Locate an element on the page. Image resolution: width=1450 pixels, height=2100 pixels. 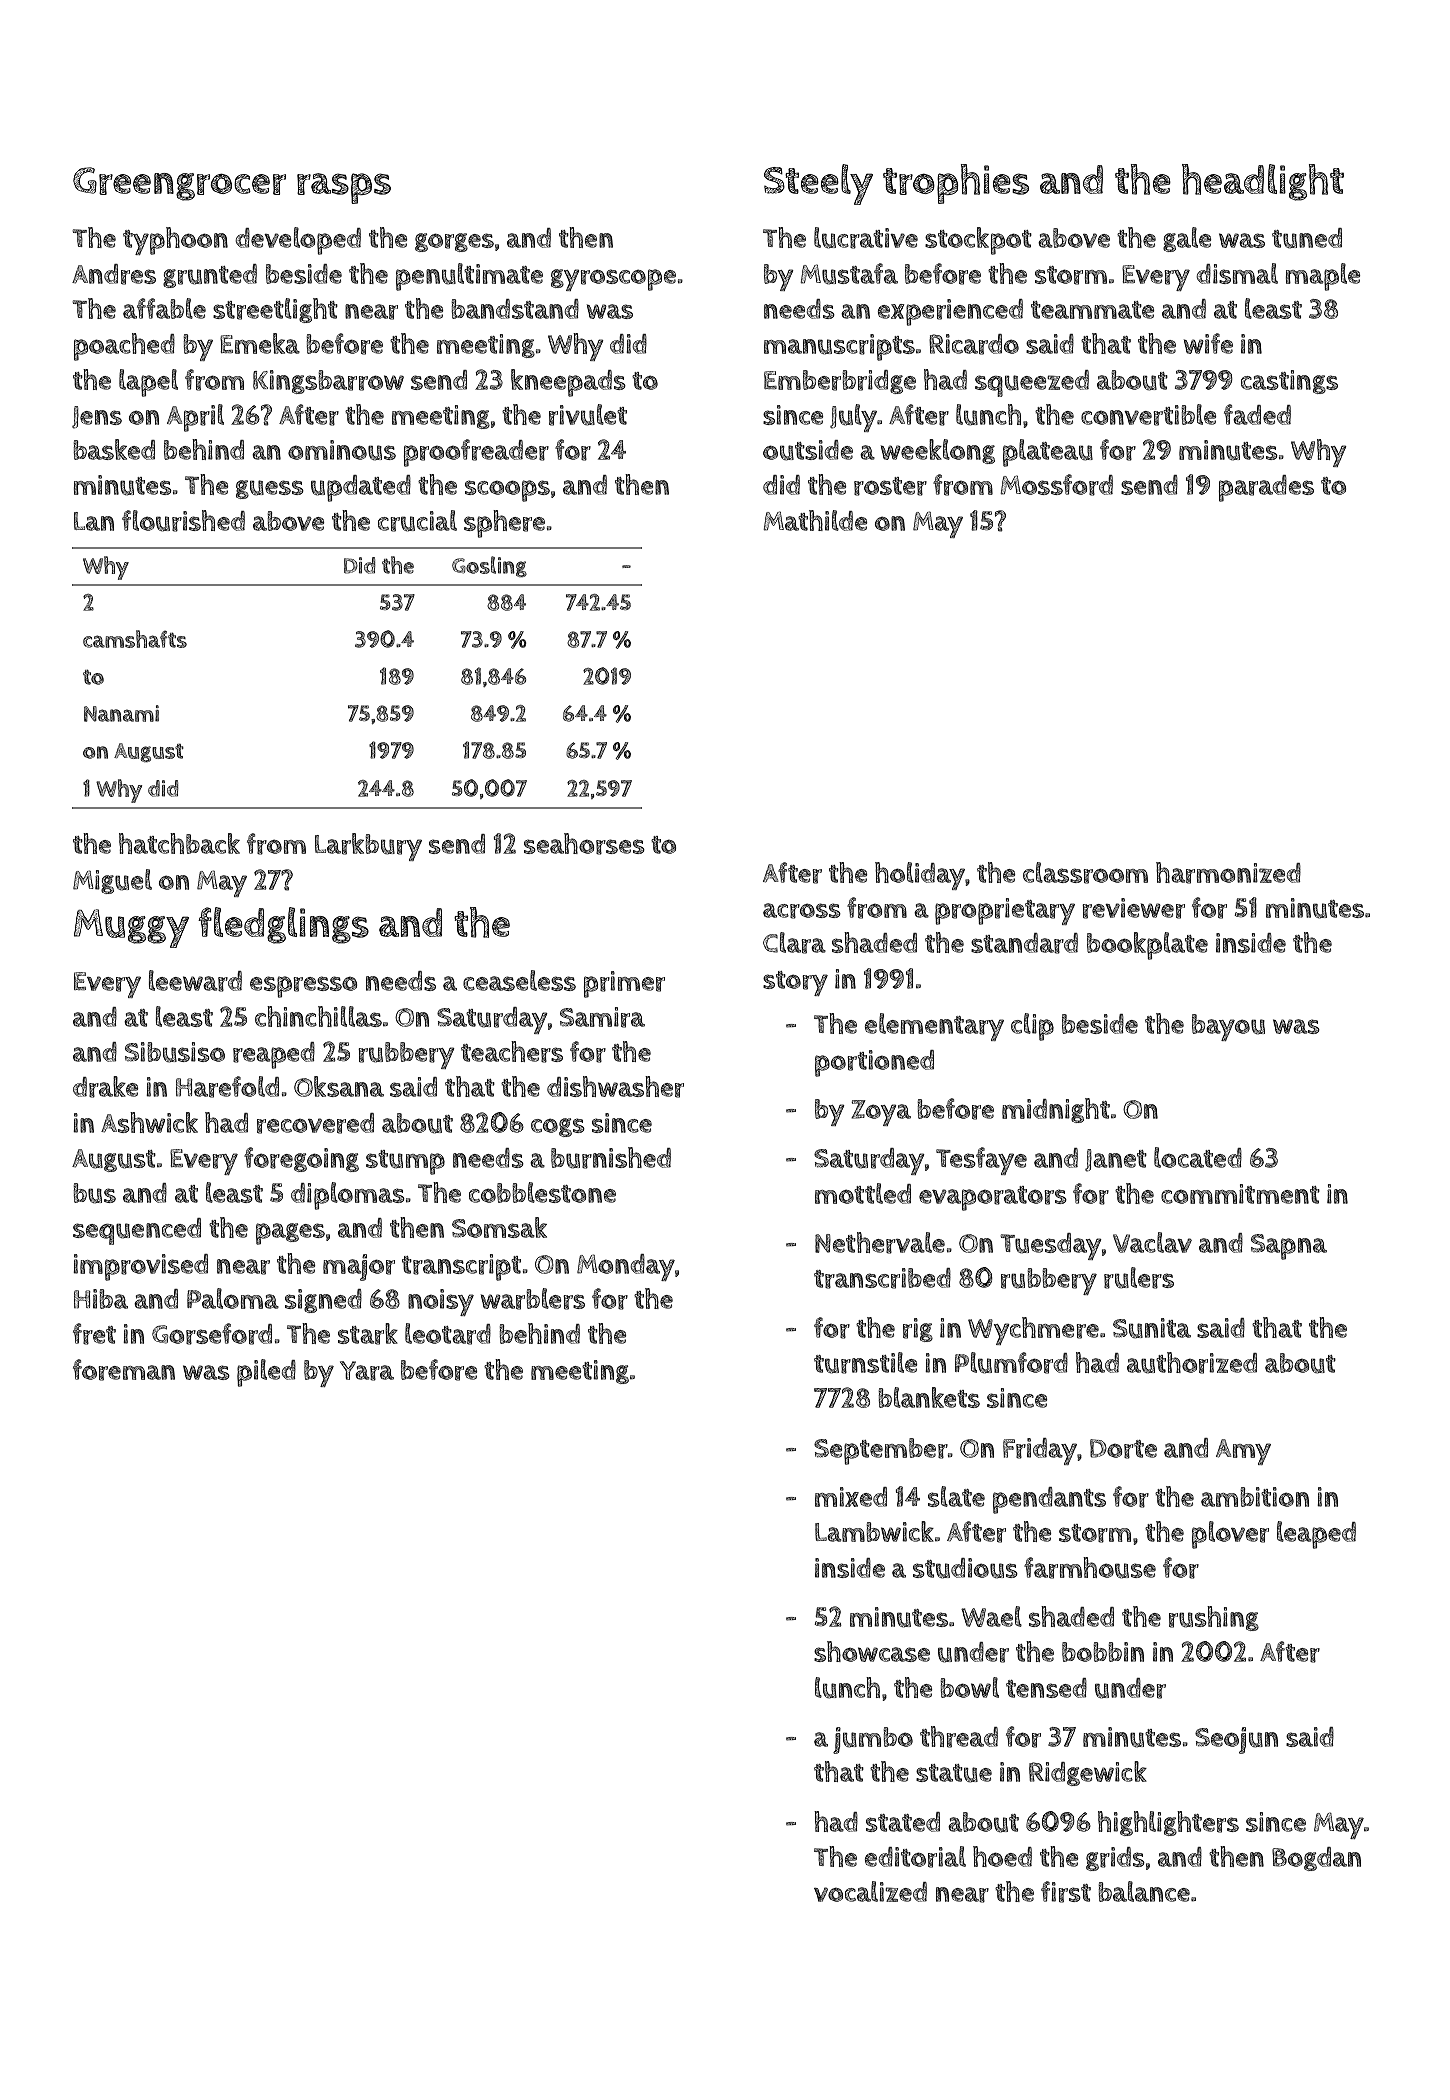
mottled is located at coordinates (863, 1193).
